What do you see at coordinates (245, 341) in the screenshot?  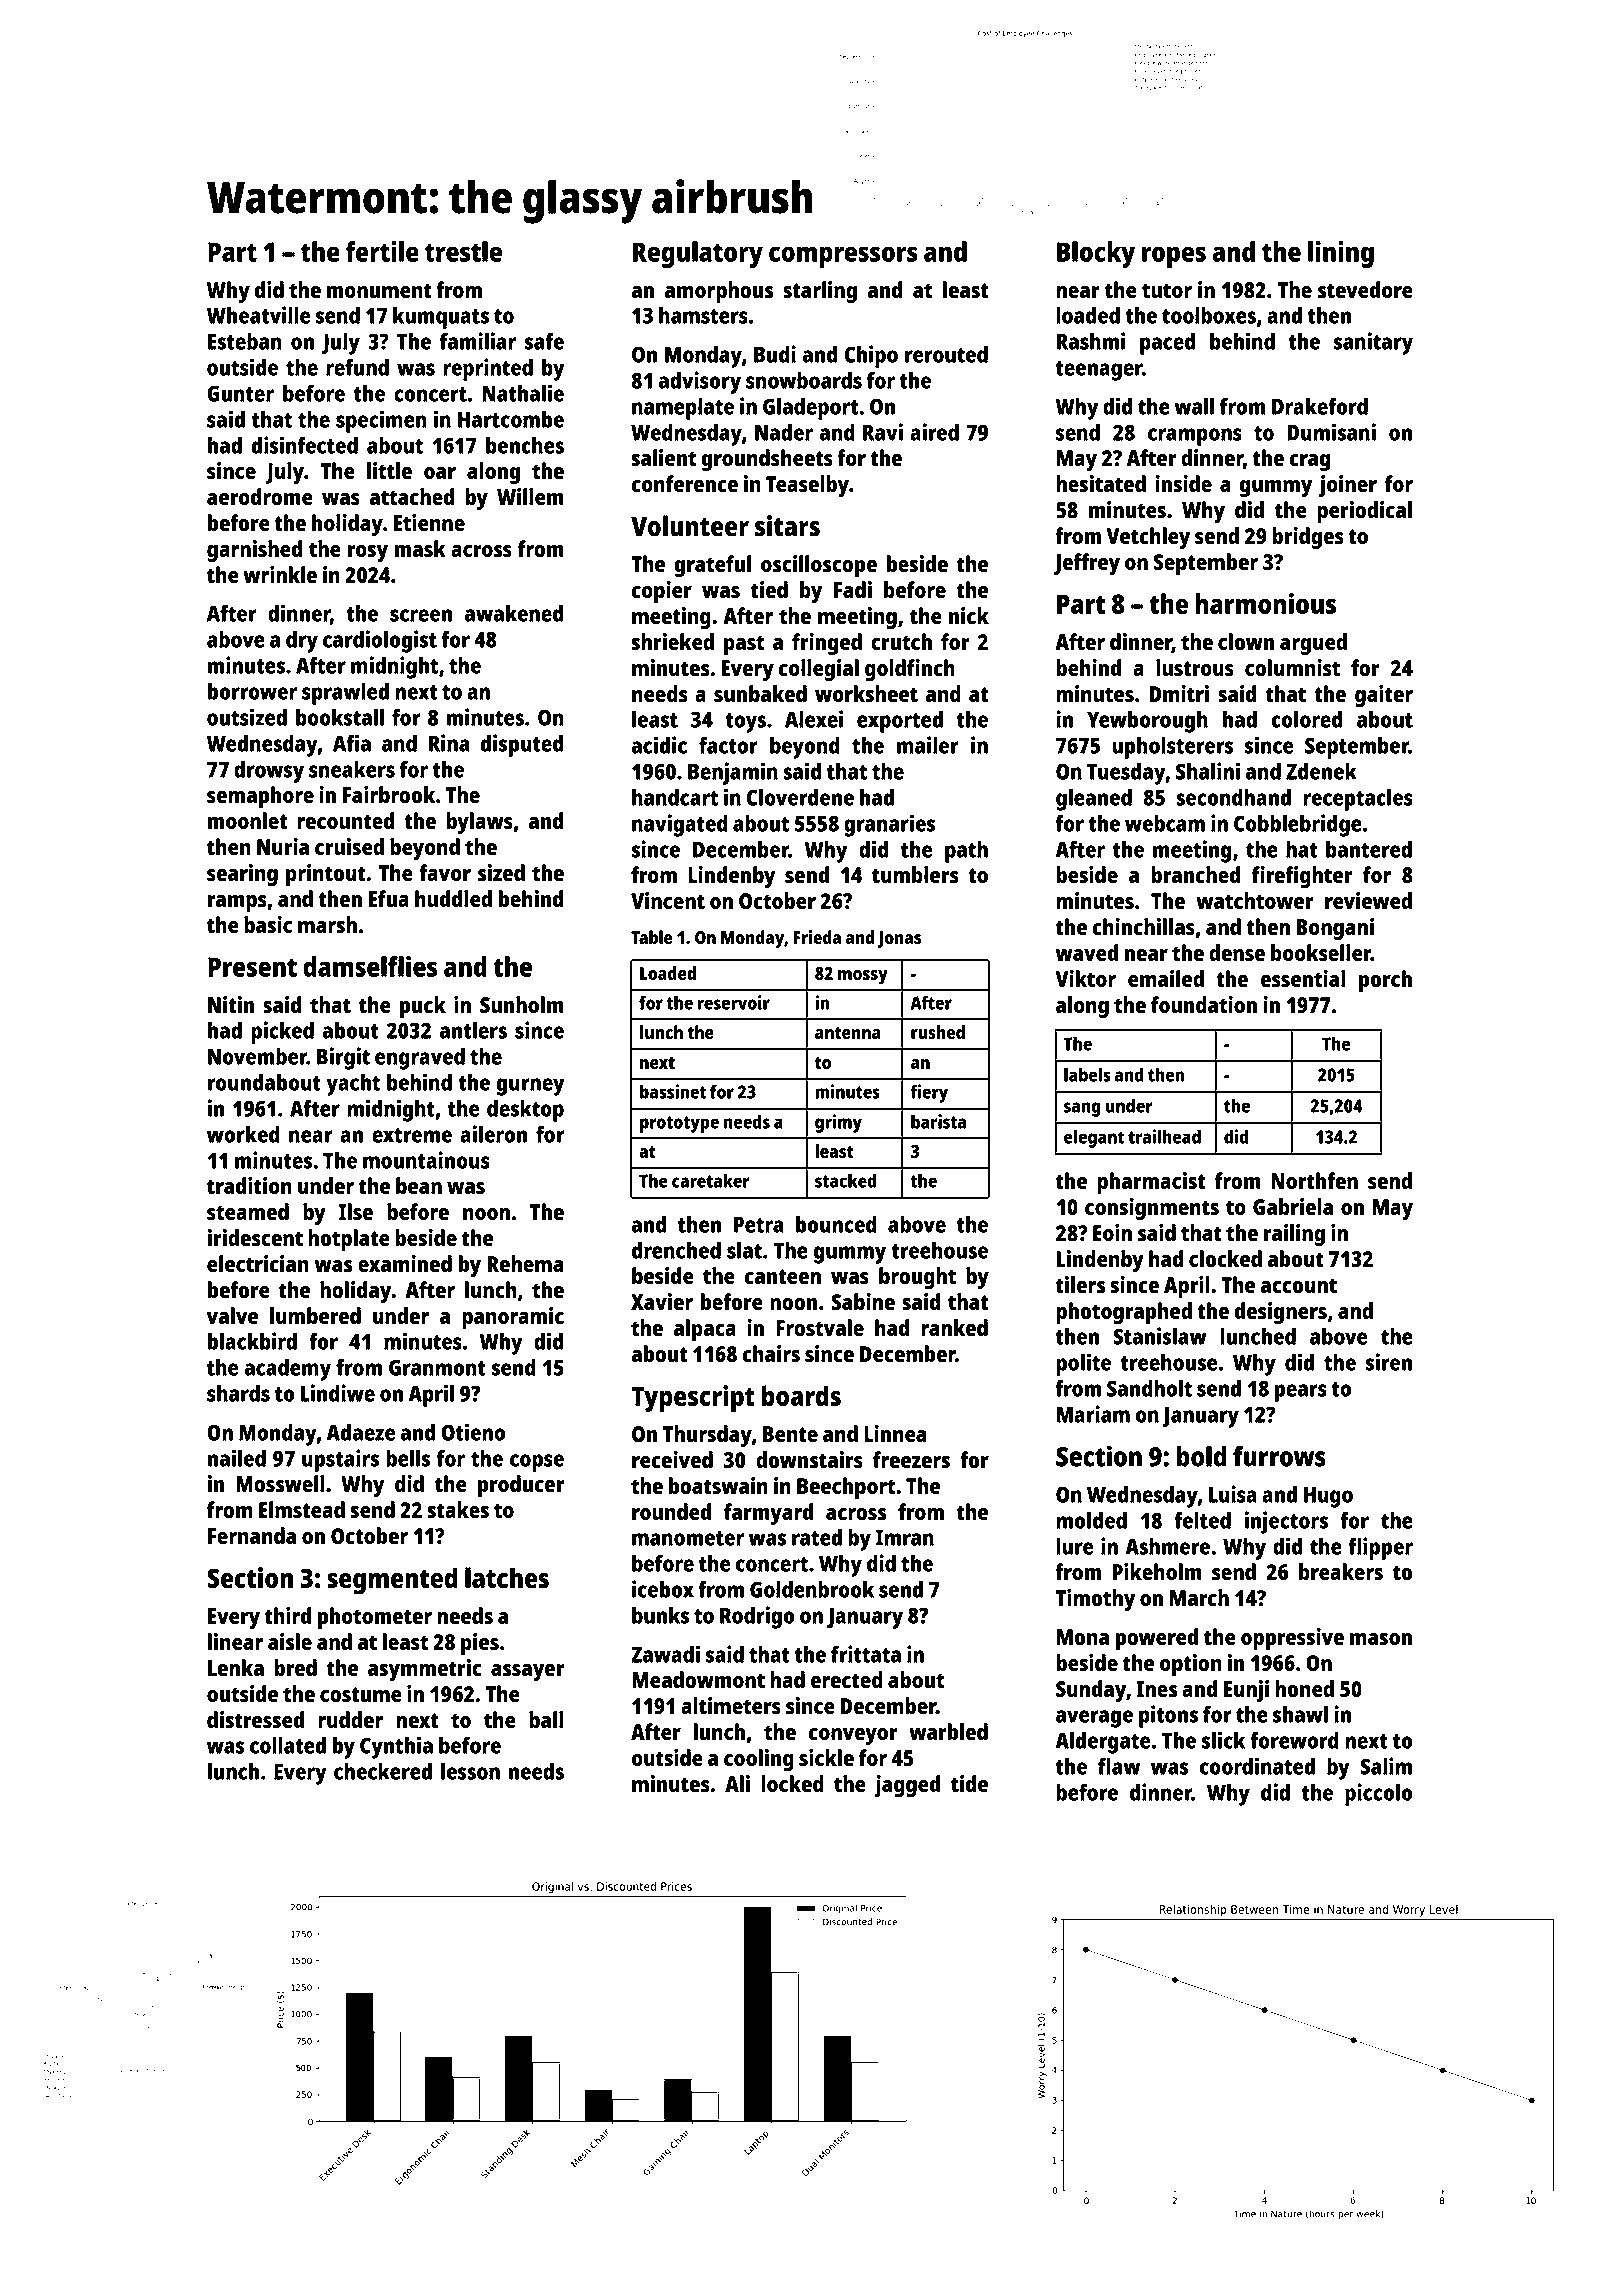 I see `Esteban` at bounding box center [245, 341].
